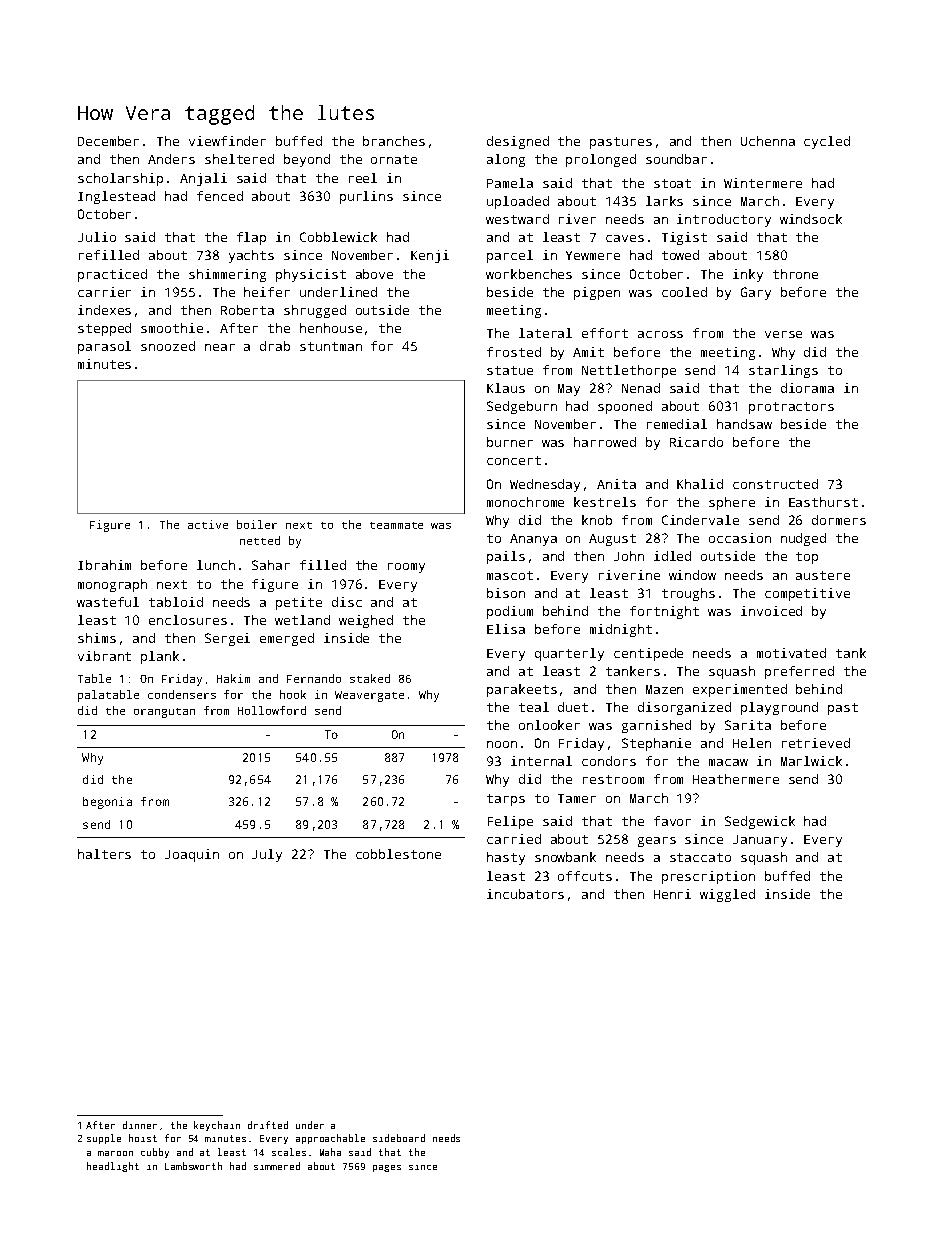 Image resolution: width=952 pixels, height=1233 pixels. Describe the element at coordinates (220, 347) in the screenshot. I see `near` at that location.
